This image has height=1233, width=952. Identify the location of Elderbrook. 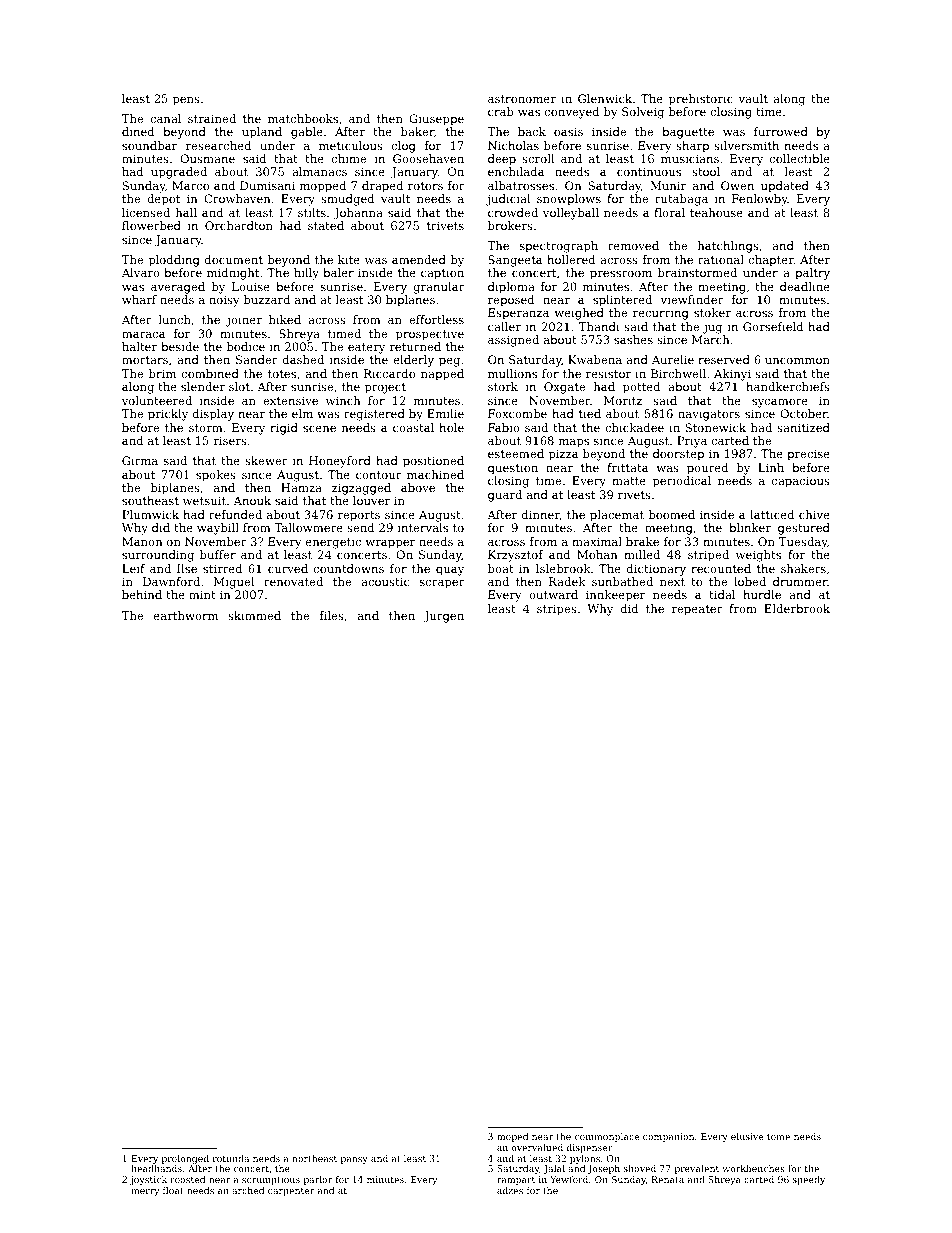
(797, 608).
